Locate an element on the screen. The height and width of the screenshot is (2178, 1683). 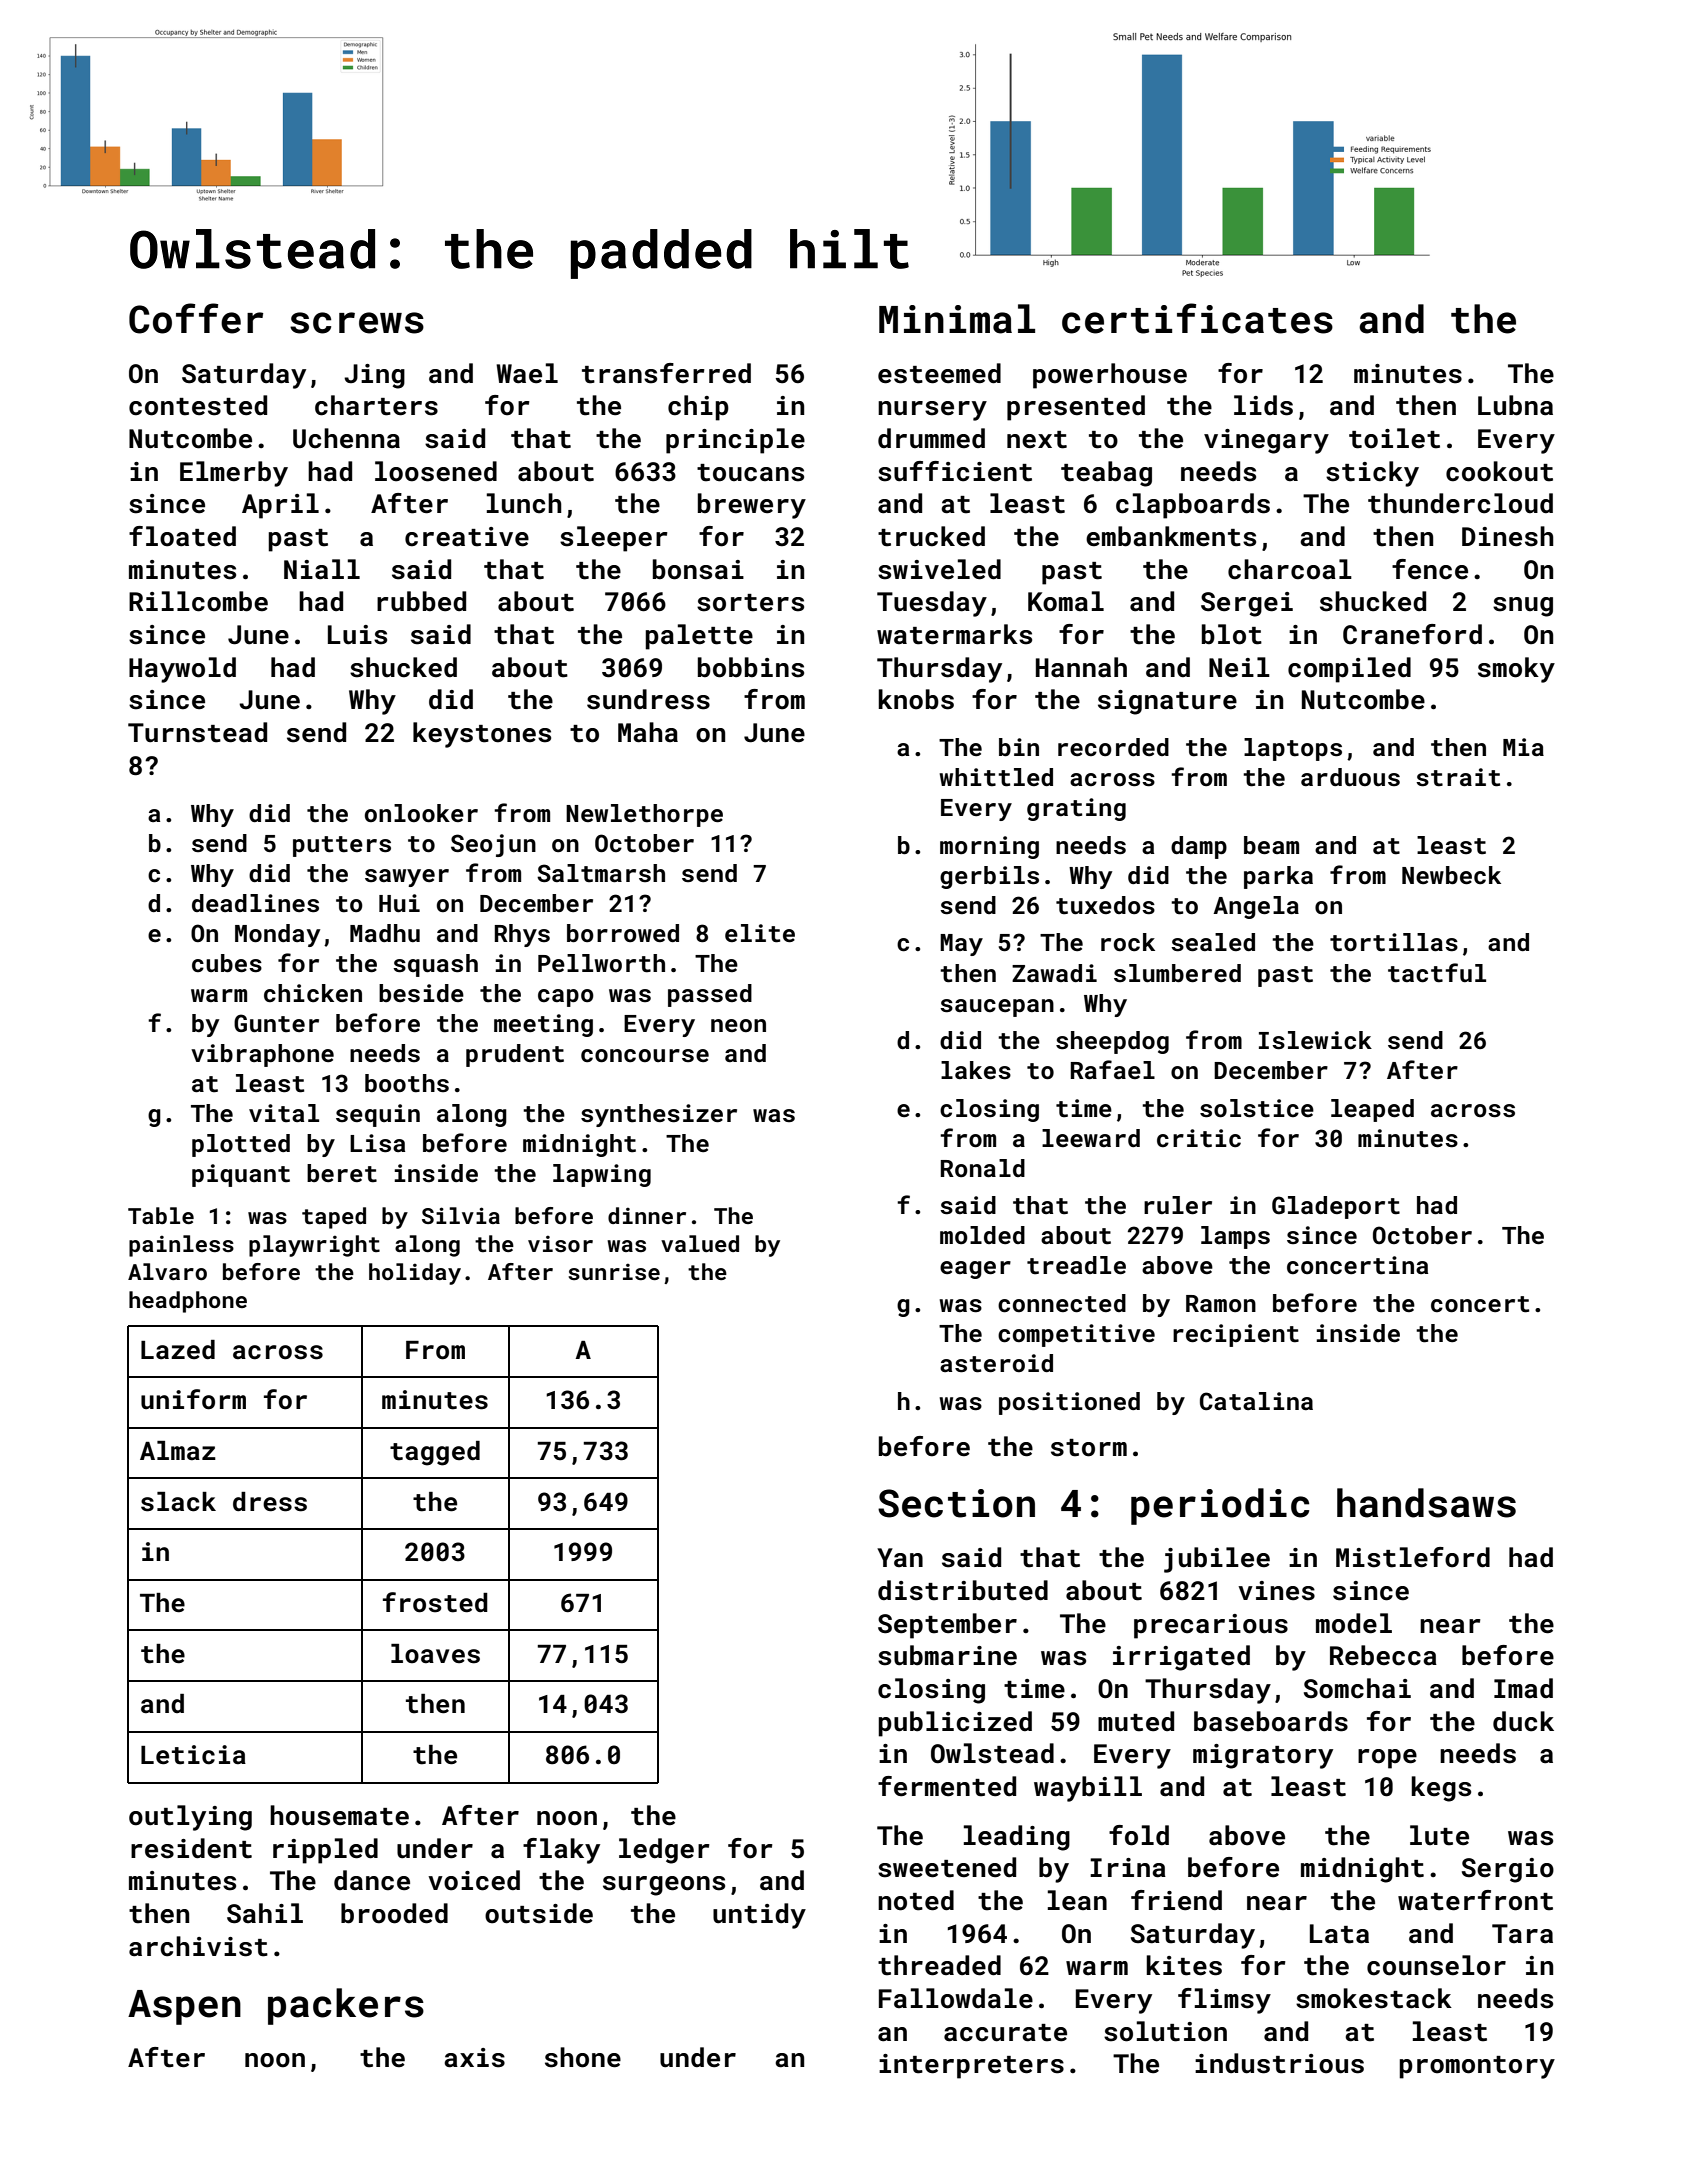
elite is located at coordinates (760, 933).
